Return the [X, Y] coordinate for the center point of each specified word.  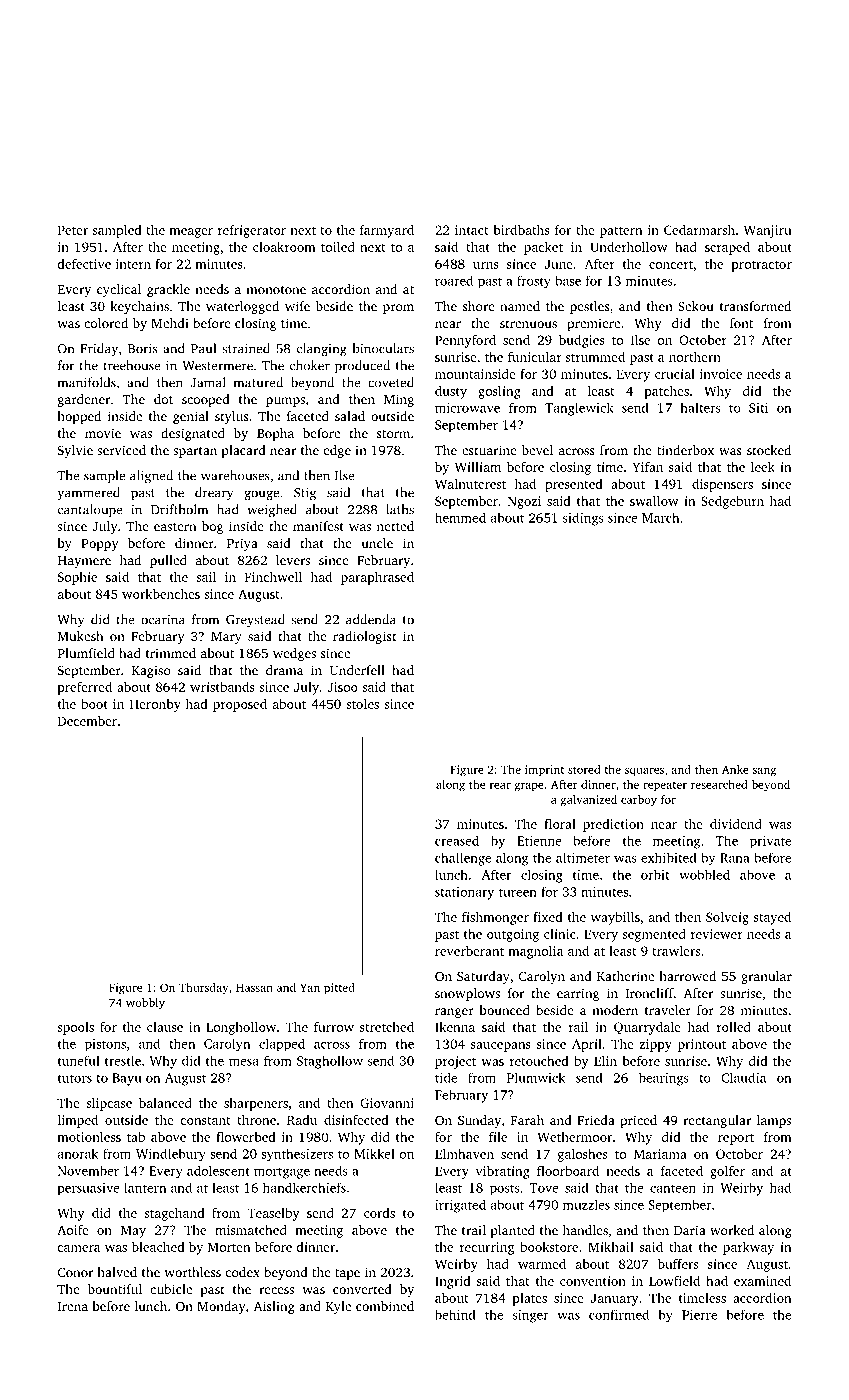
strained [246, 348]
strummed [595, 357]
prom [398, 309]
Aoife [73, 1230]
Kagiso [151, 671]
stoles [362, 704]
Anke [735, 769]
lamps [774, 1121]
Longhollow [241, 1028]
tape [347, 1274]
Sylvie [75, 451]
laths [400, 509]
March [660, 518]
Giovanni [387, 1103]
